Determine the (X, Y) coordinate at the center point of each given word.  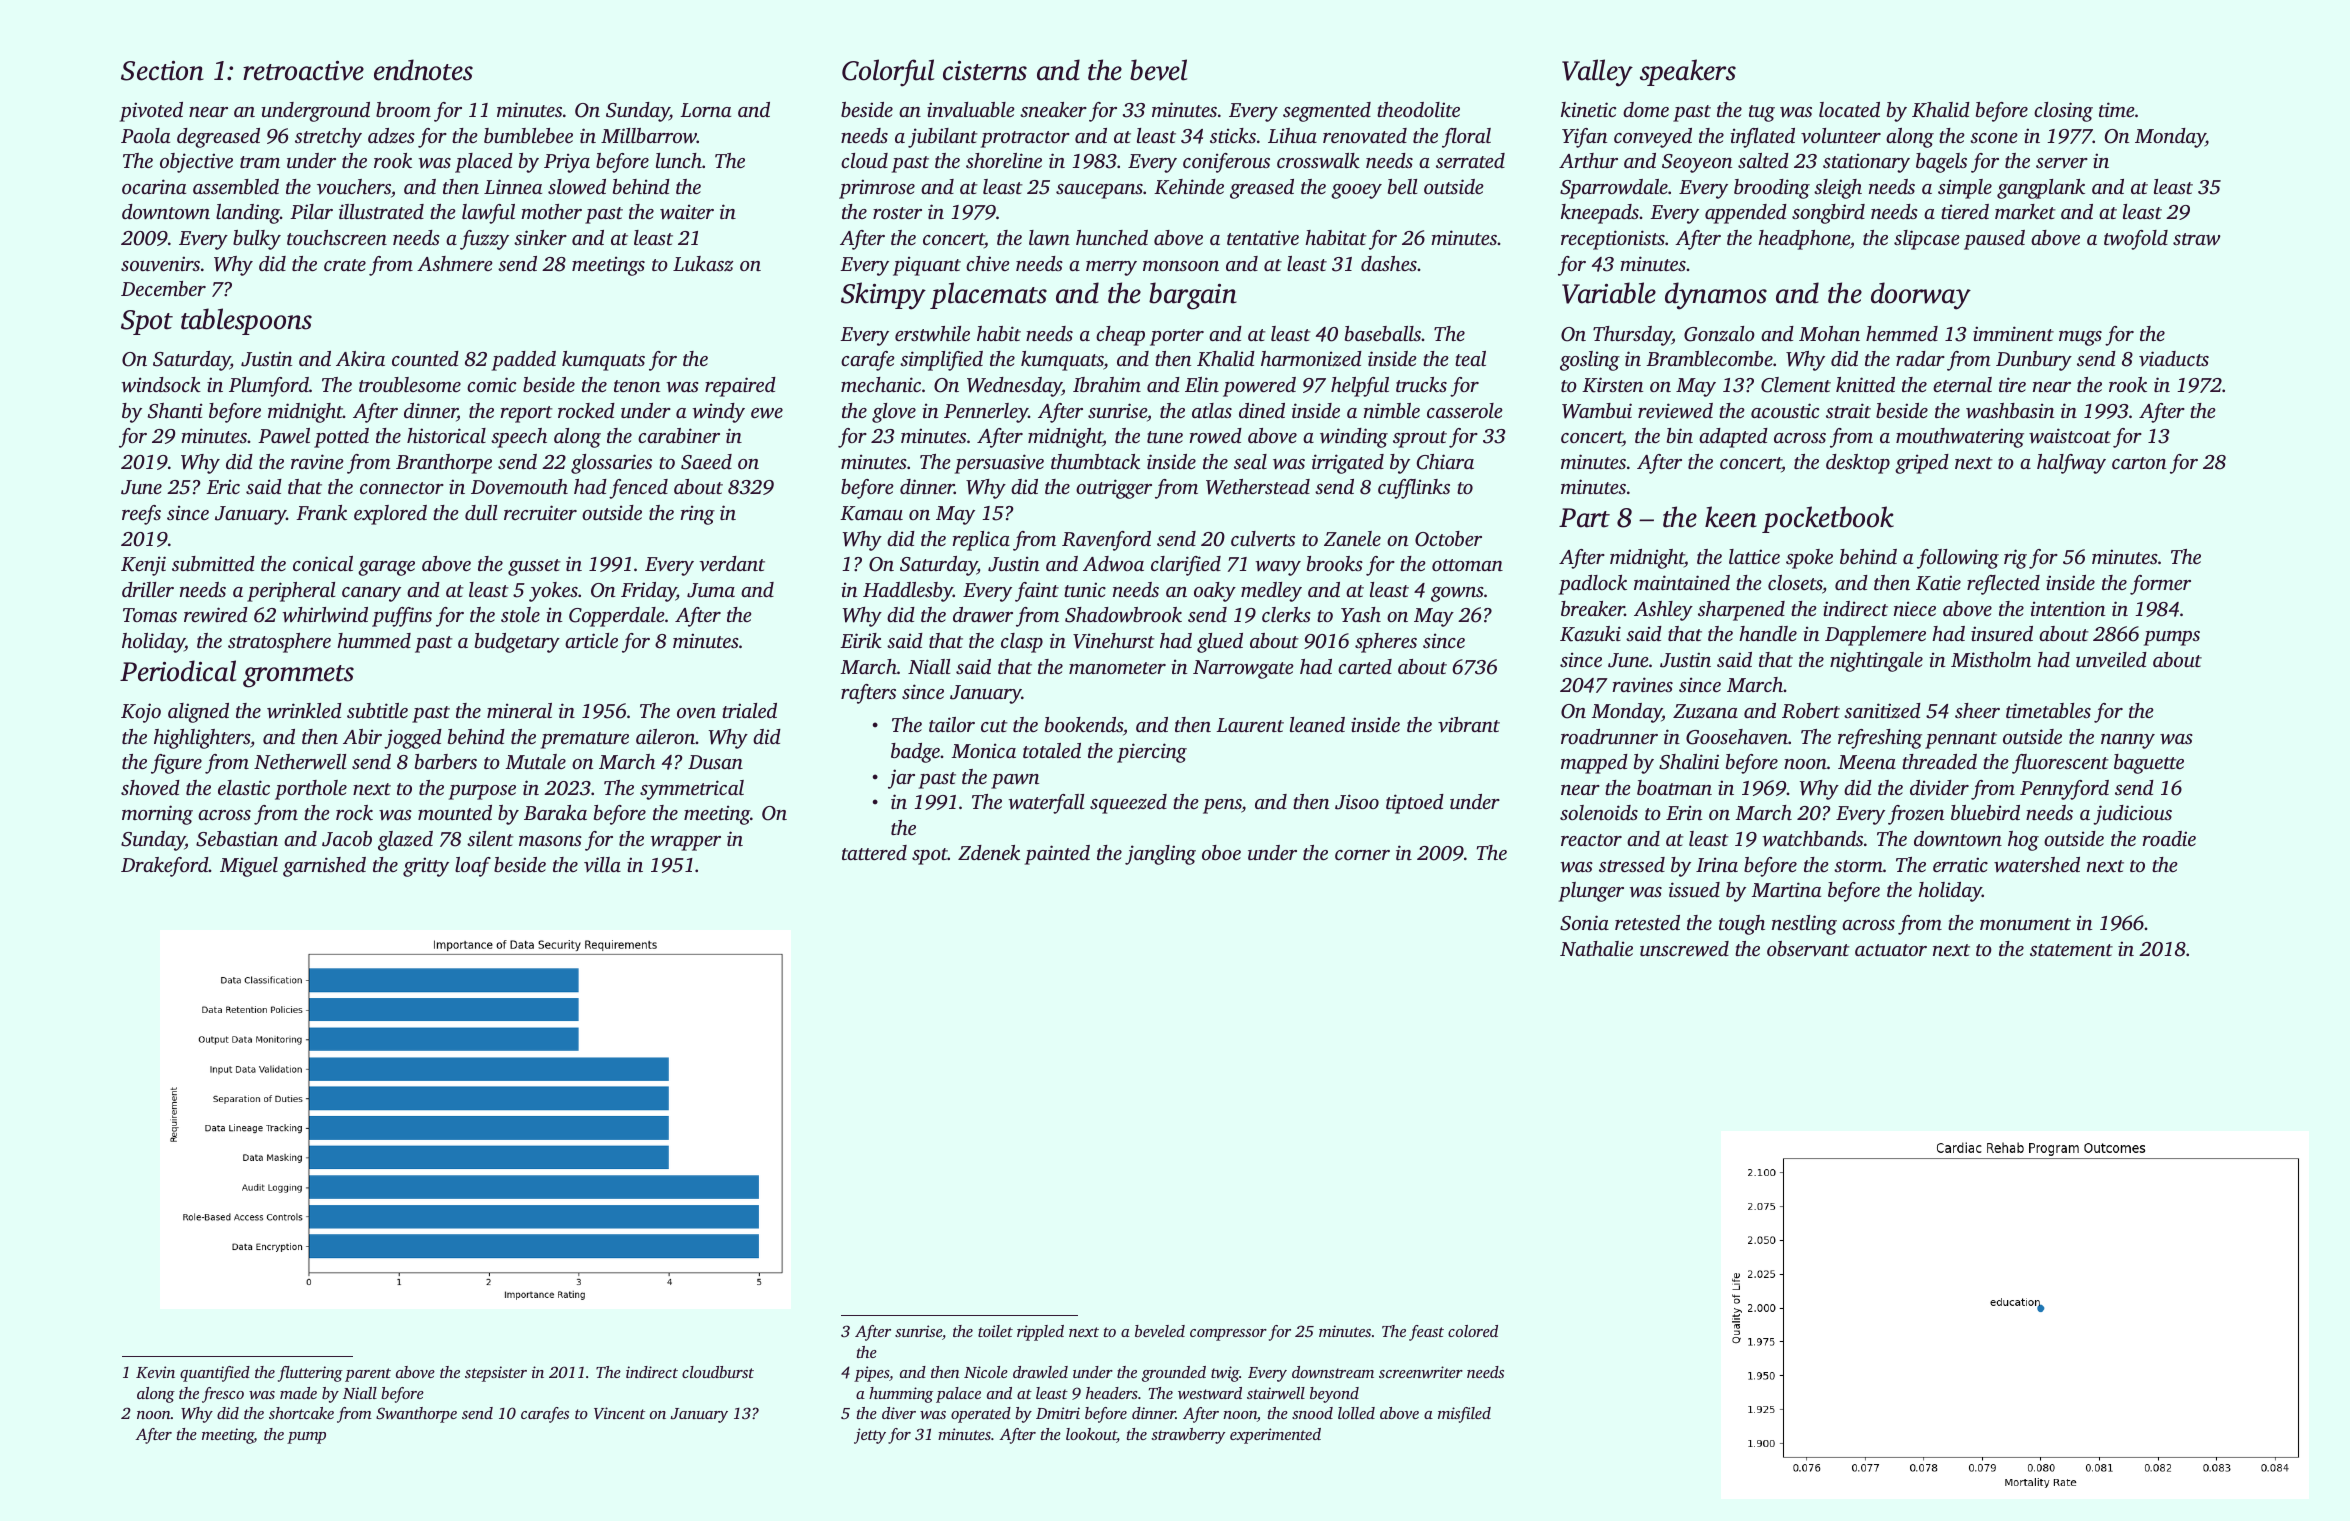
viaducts (2174, 358)
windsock (161, 385)
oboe (1221, 852)
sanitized (1882, 710)
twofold (2136, 240)
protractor (1025, 139)
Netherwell (300, 762)
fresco (223, 1395)
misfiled (1464, 1415)
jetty (870, 1436)
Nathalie (1596, 948)
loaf (473, 867)
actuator (1891, 950)
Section (162, 71)
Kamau (871, 513)
